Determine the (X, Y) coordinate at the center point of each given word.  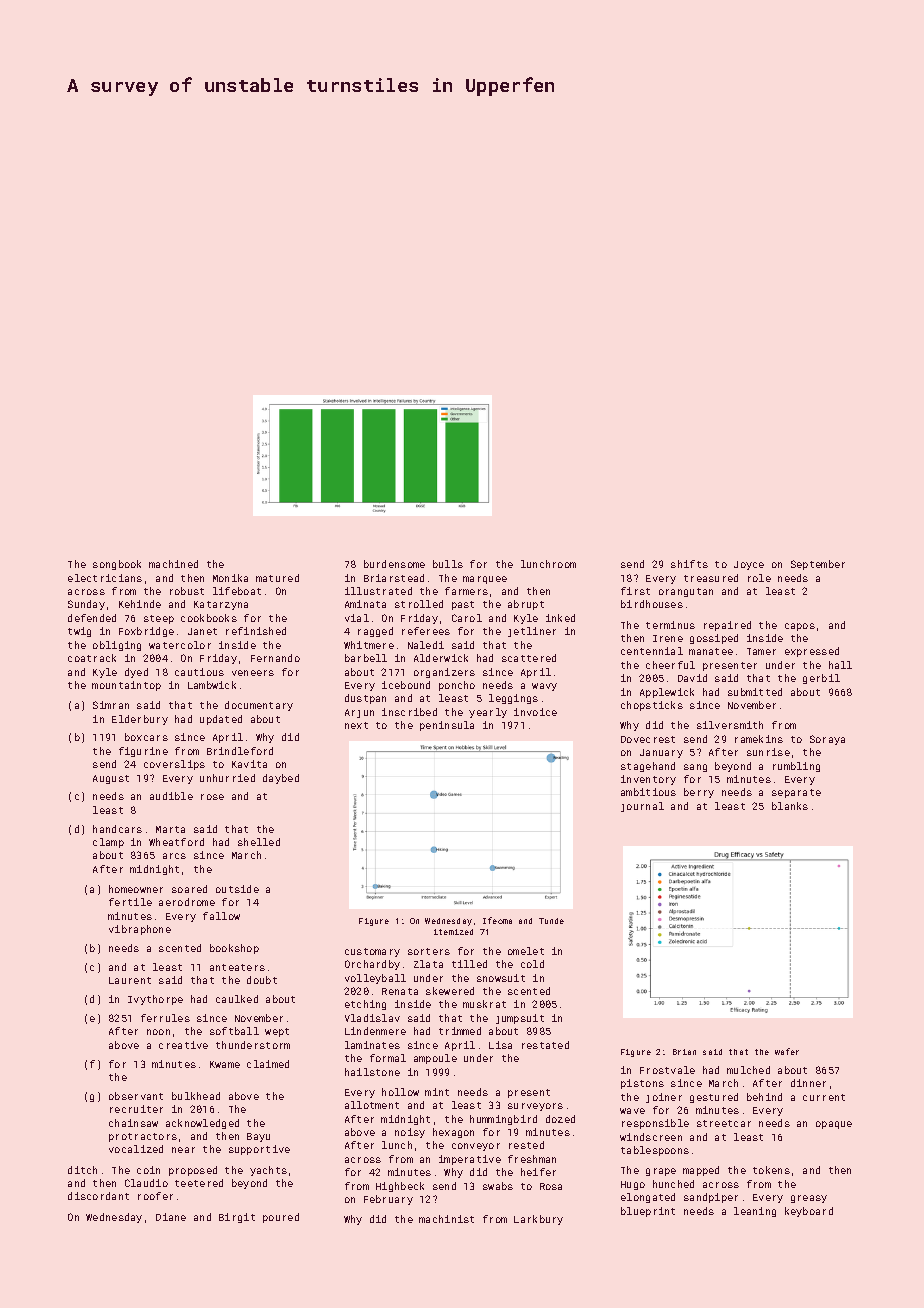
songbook (117, 565)
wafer (787, 1051)
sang (695, 768)
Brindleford (240, 751)
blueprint (648, 1212)
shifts (689, 564)
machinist (446, 1219)
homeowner (136, 889)
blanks (790, 806)
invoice (535, 712)
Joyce (749, 565)
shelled (259, 842)
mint (437, 1092)
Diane (171, 1217)
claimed (268, 1064)
